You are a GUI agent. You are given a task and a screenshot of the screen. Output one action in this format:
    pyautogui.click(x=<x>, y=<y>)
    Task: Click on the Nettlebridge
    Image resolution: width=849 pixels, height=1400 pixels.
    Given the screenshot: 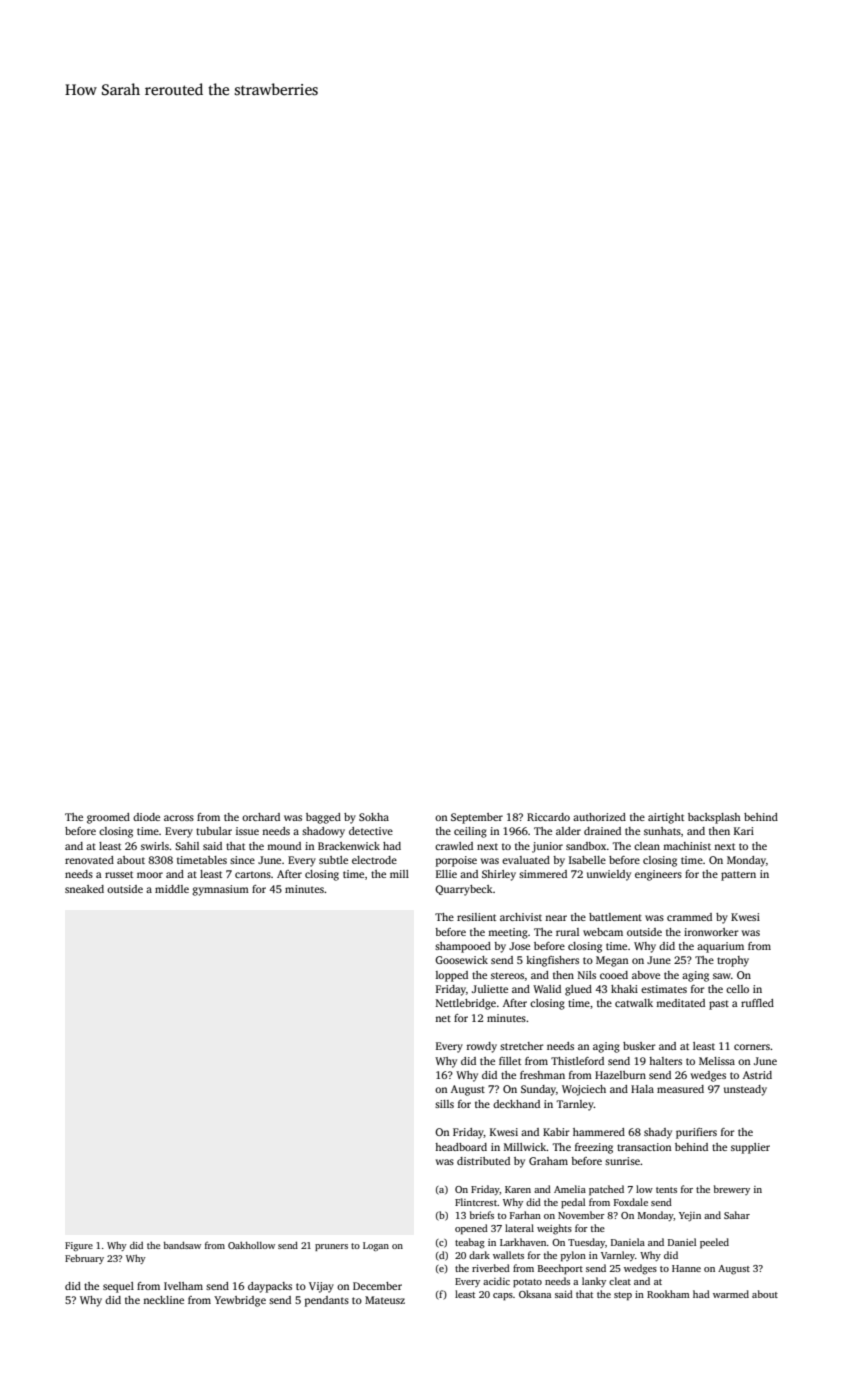 What is the action you would take?
    pyautogui.click(x=466, y=1004)
